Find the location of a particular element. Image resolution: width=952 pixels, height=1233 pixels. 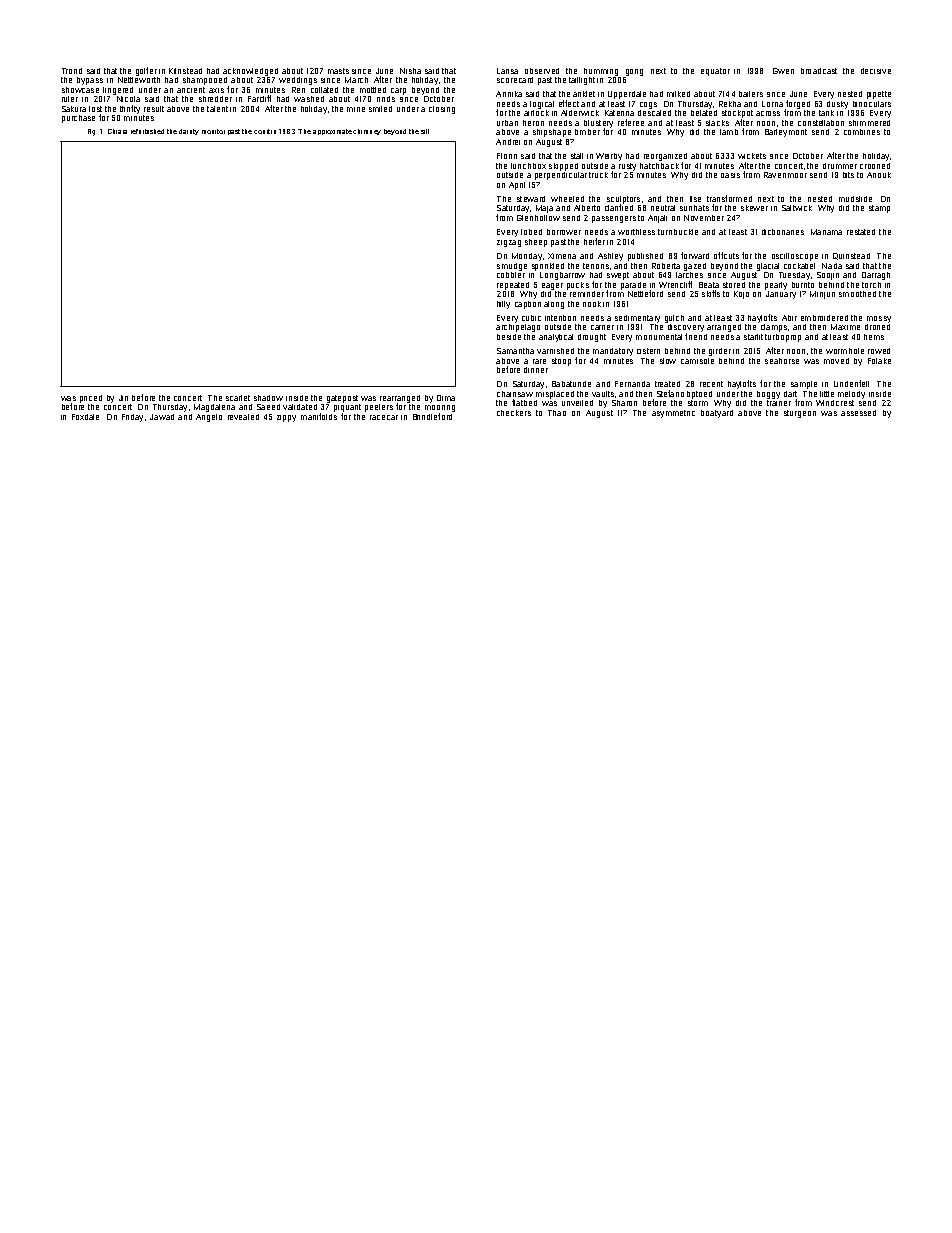

Jiri is located at coordinates (123, 398).
